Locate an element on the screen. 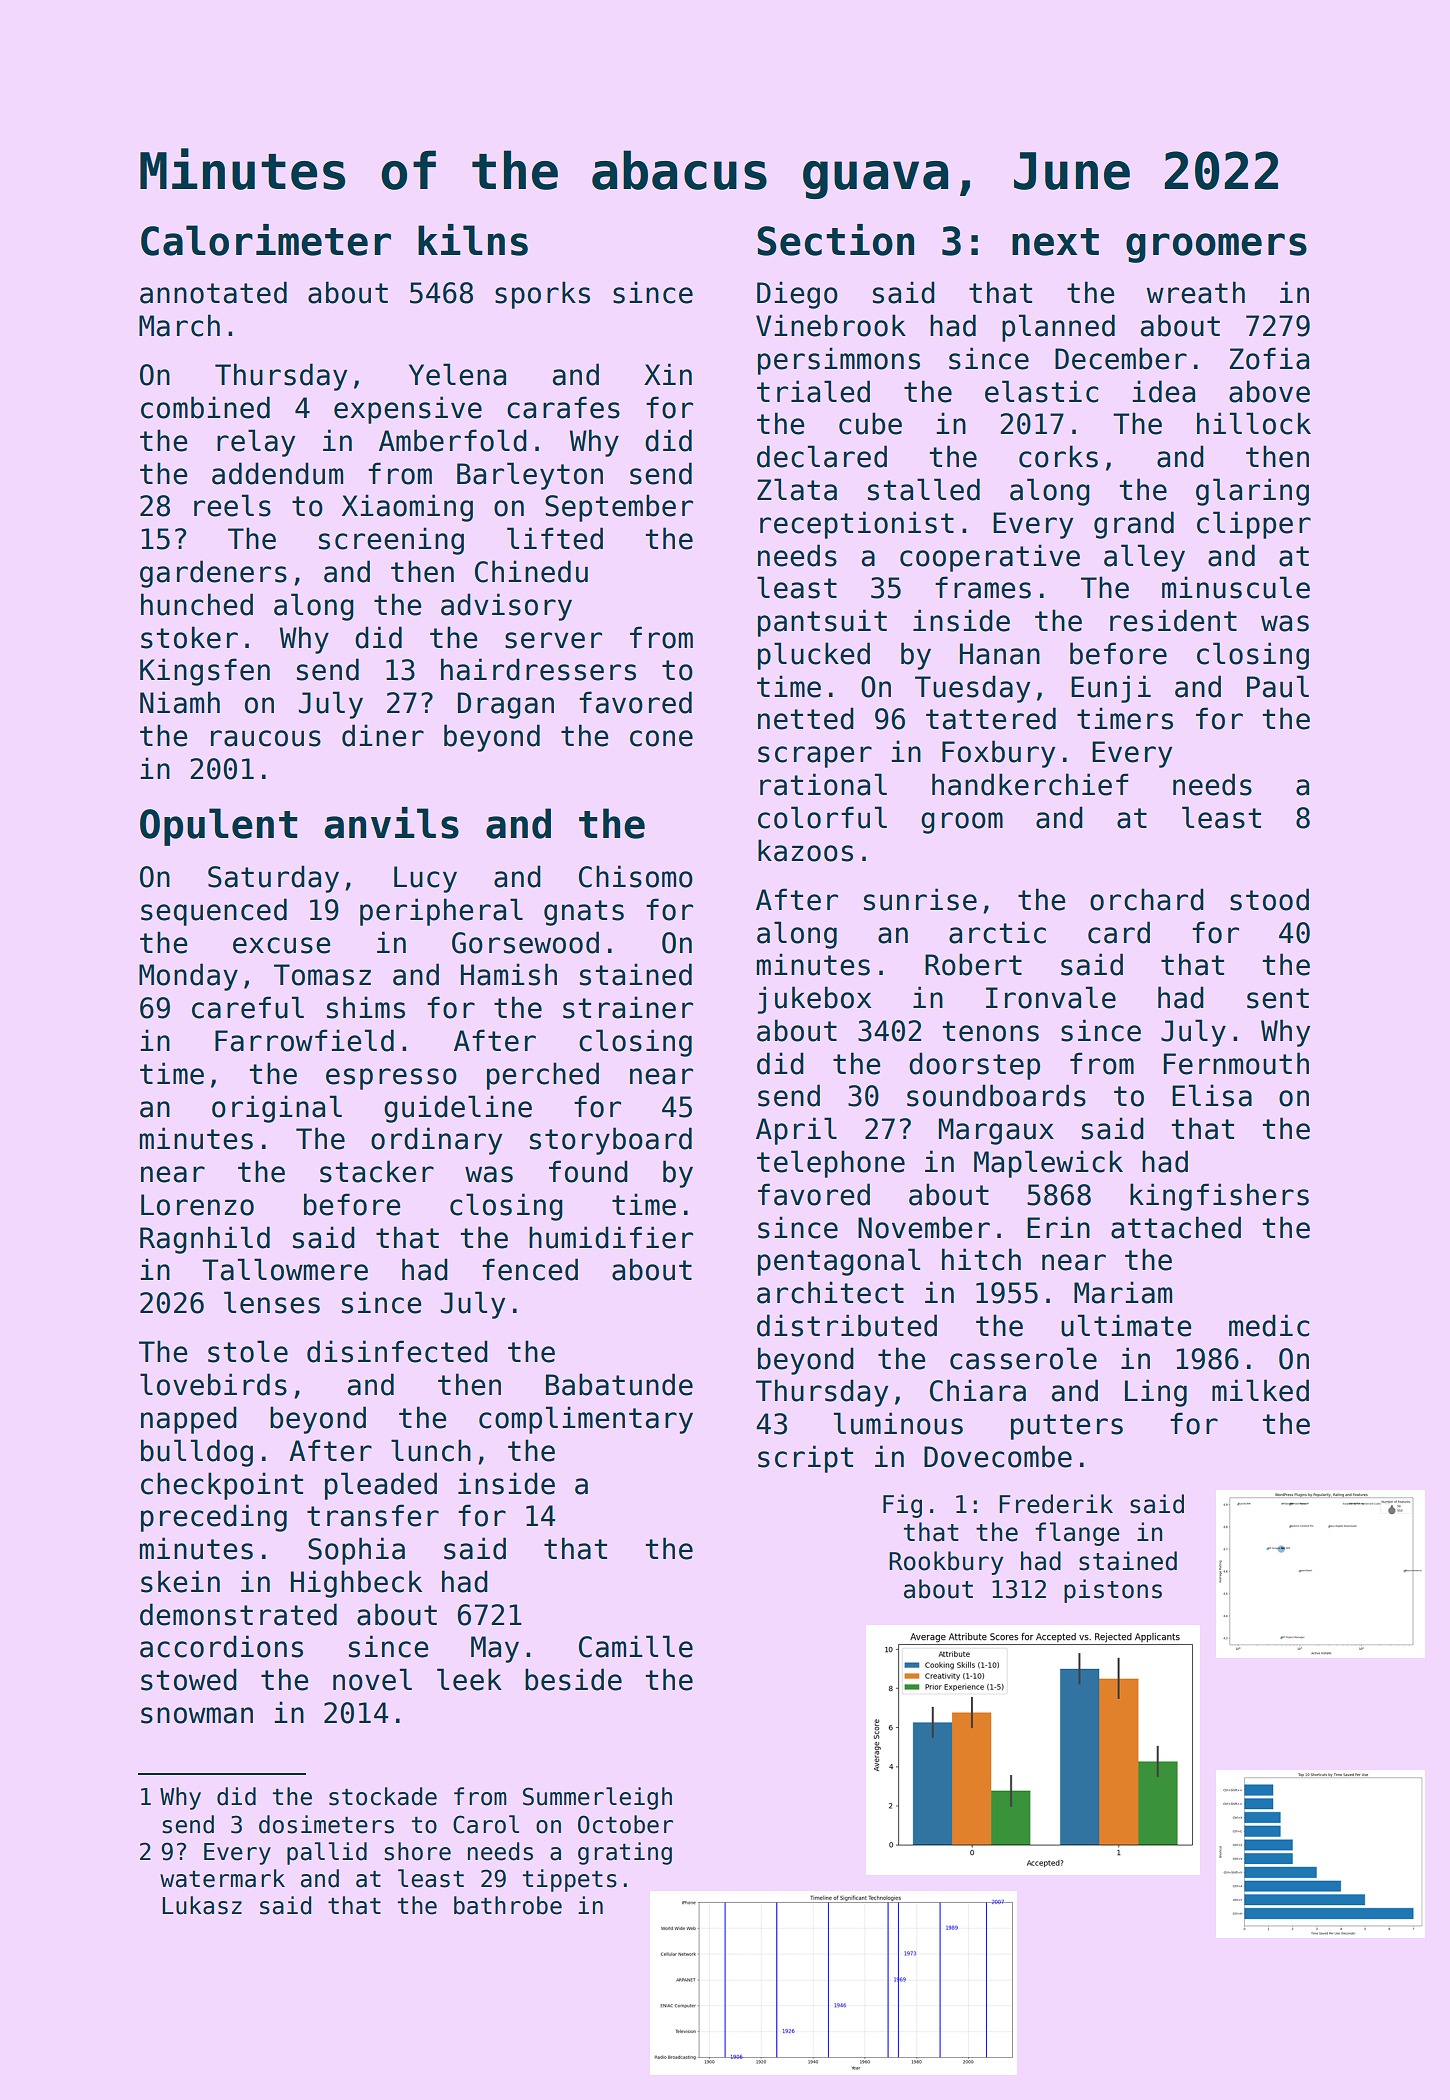  leek is located at coordinates (469, 1679).
